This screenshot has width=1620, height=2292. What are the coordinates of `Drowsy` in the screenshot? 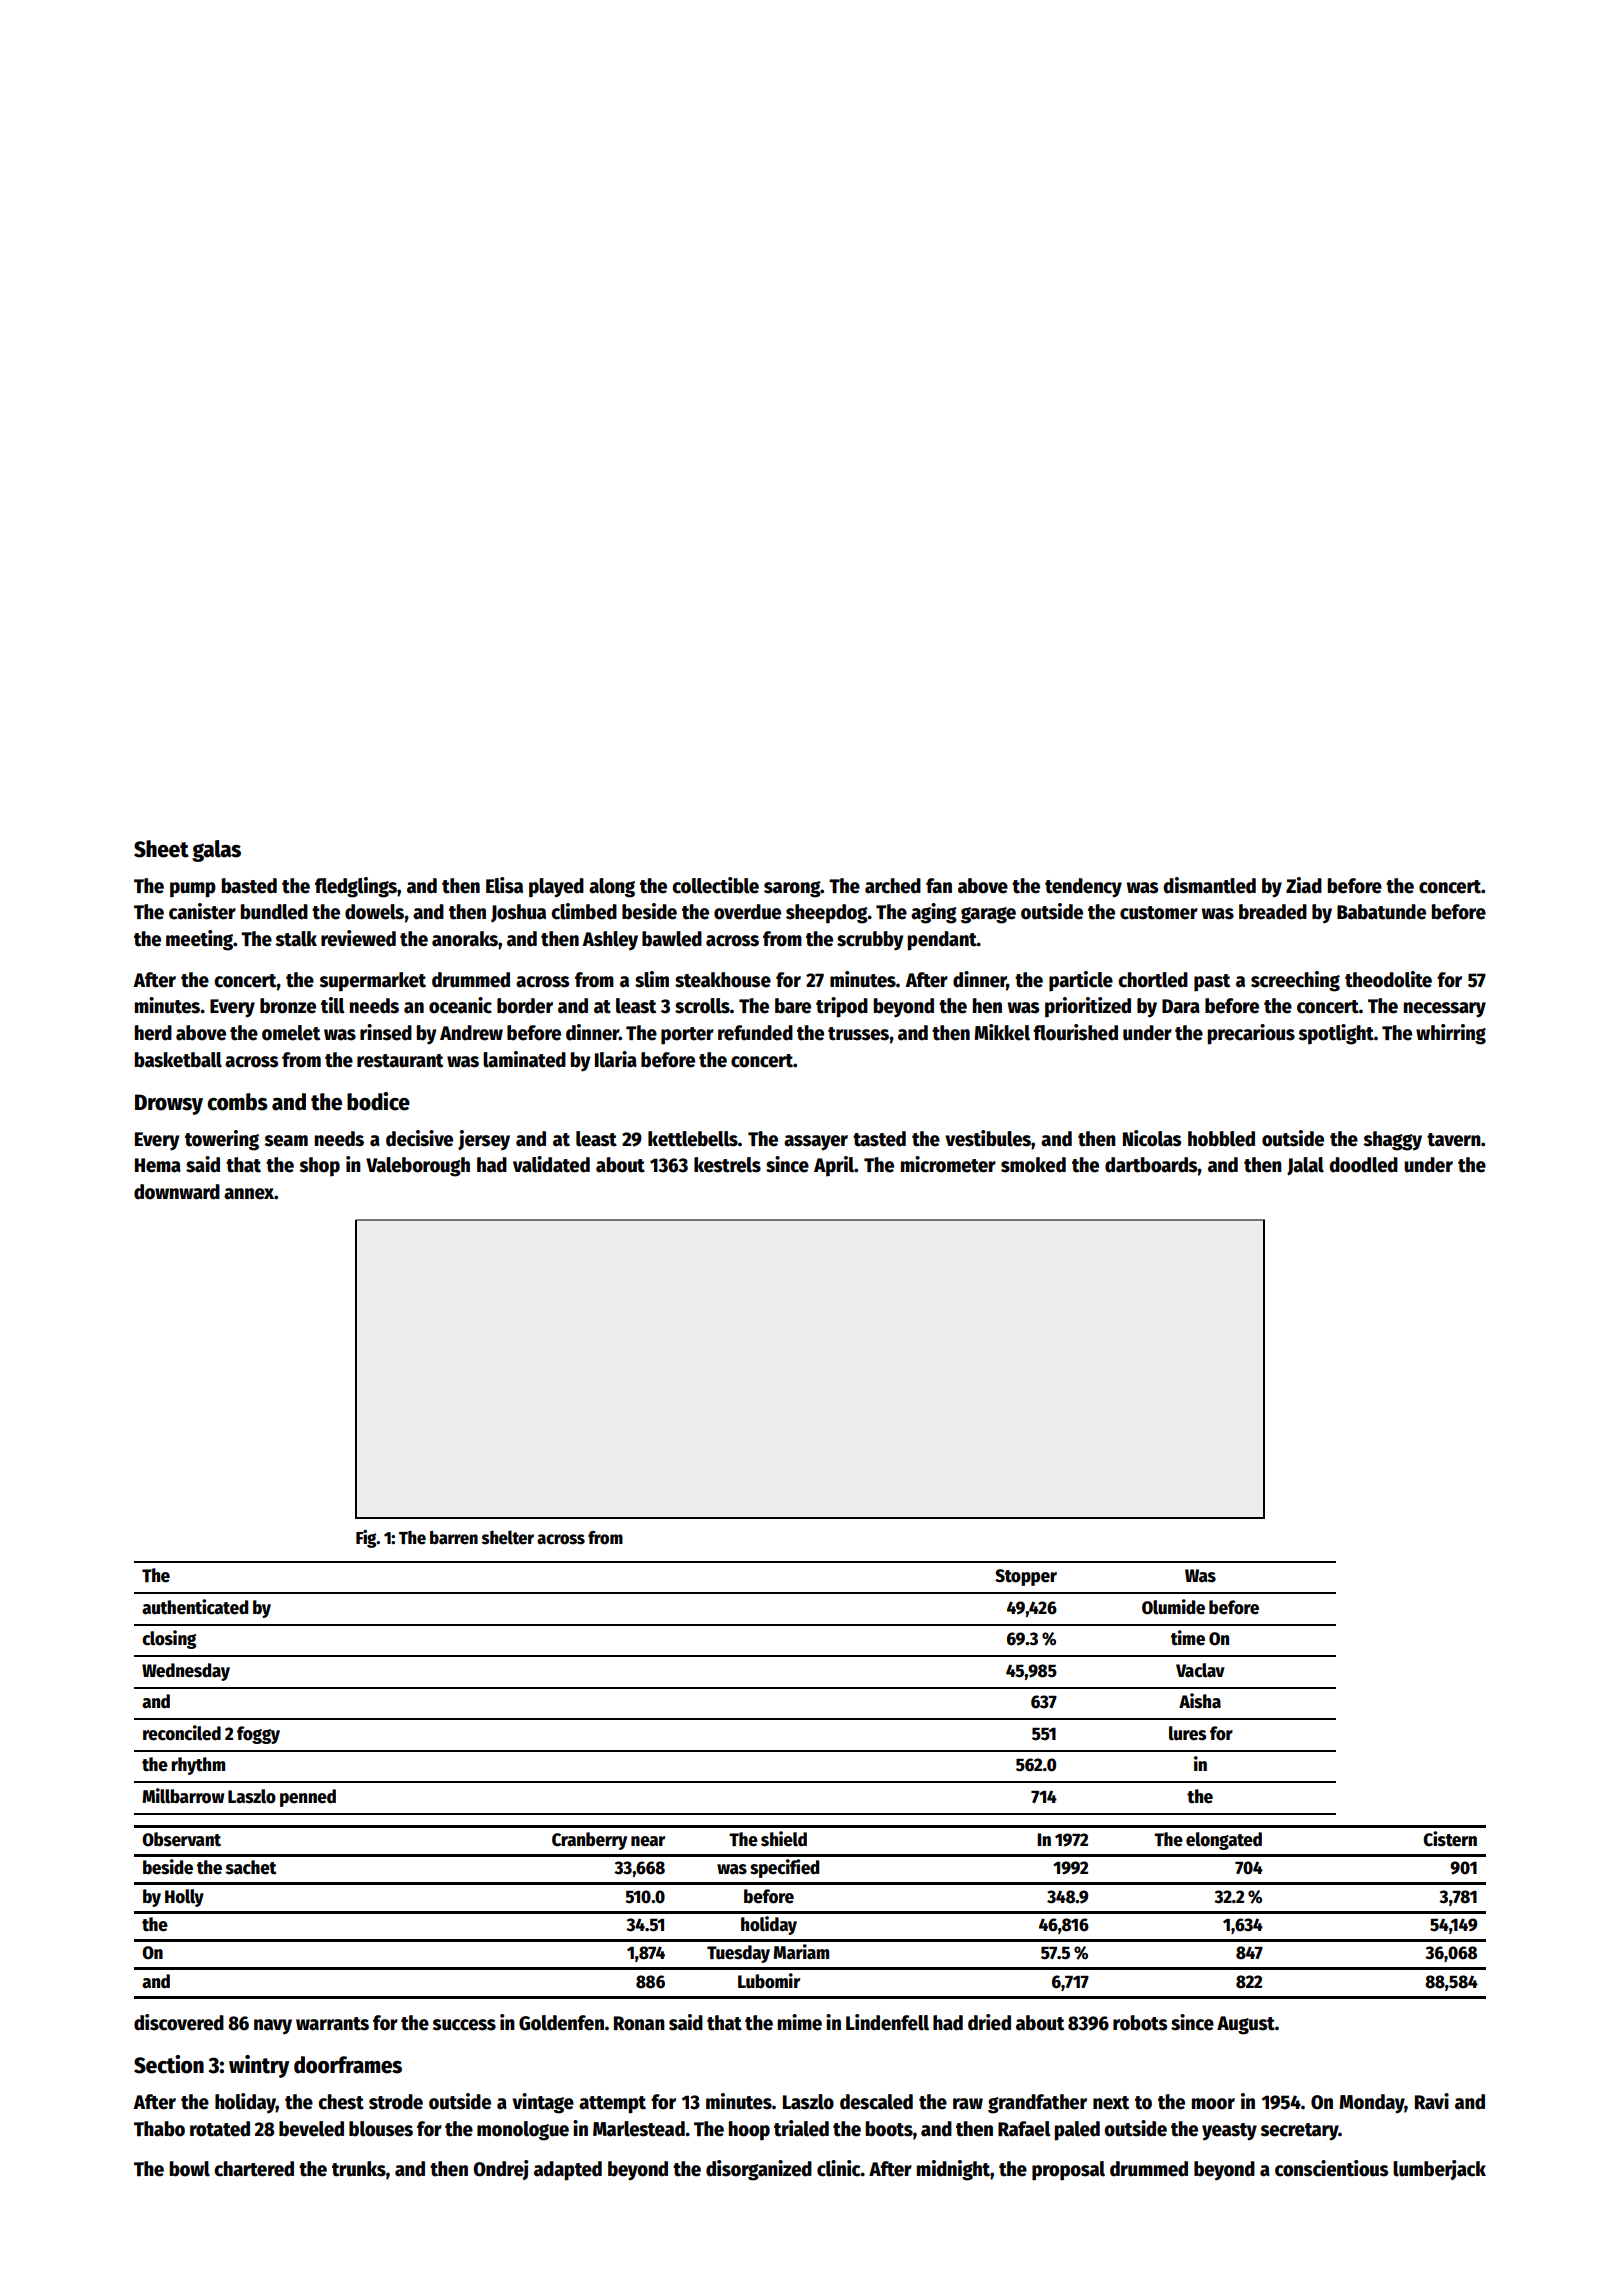 It's located at (169, 1104).
